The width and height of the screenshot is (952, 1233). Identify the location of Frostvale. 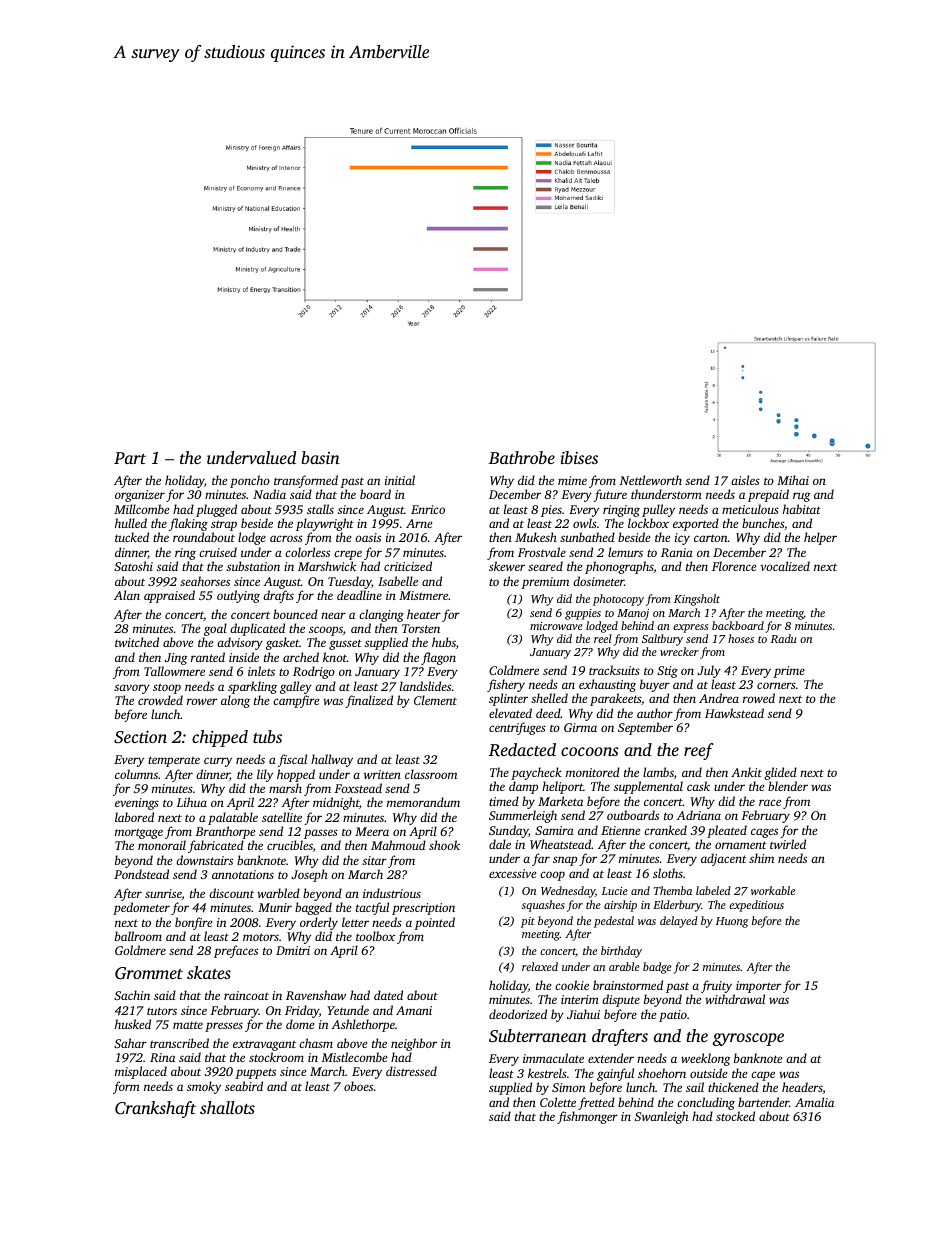
(542, 552).
